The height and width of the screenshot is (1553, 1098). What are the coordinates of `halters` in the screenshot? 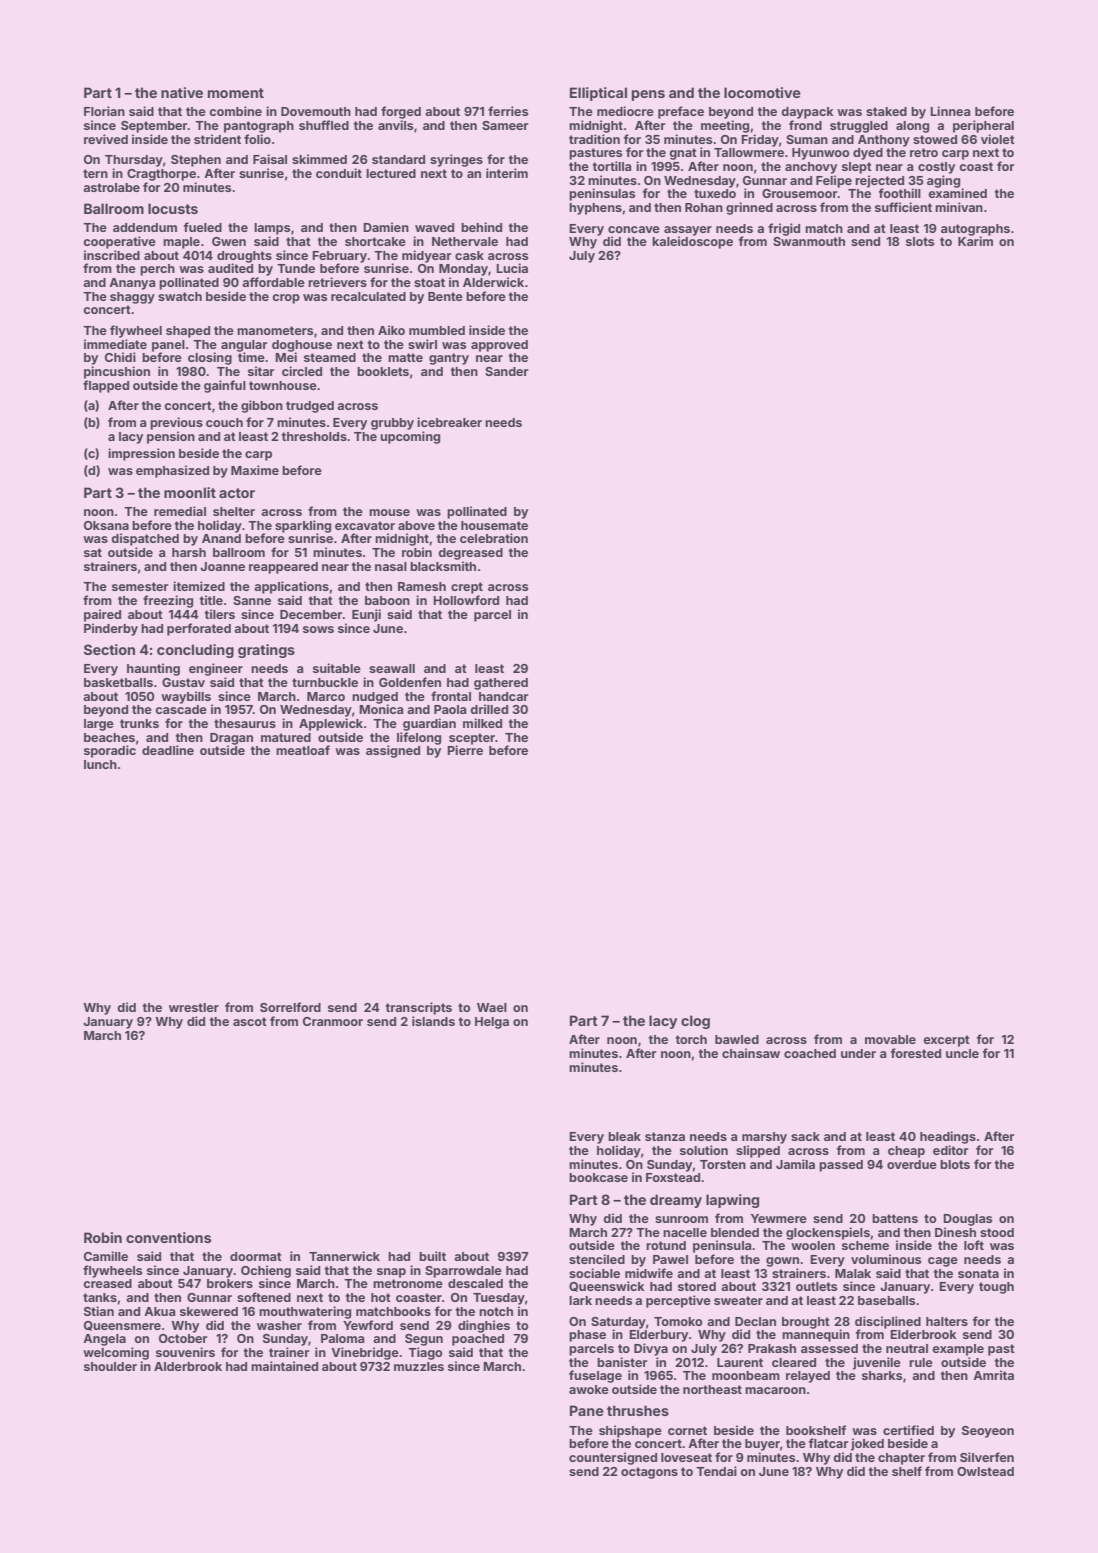 It's located at (947, 1321).
